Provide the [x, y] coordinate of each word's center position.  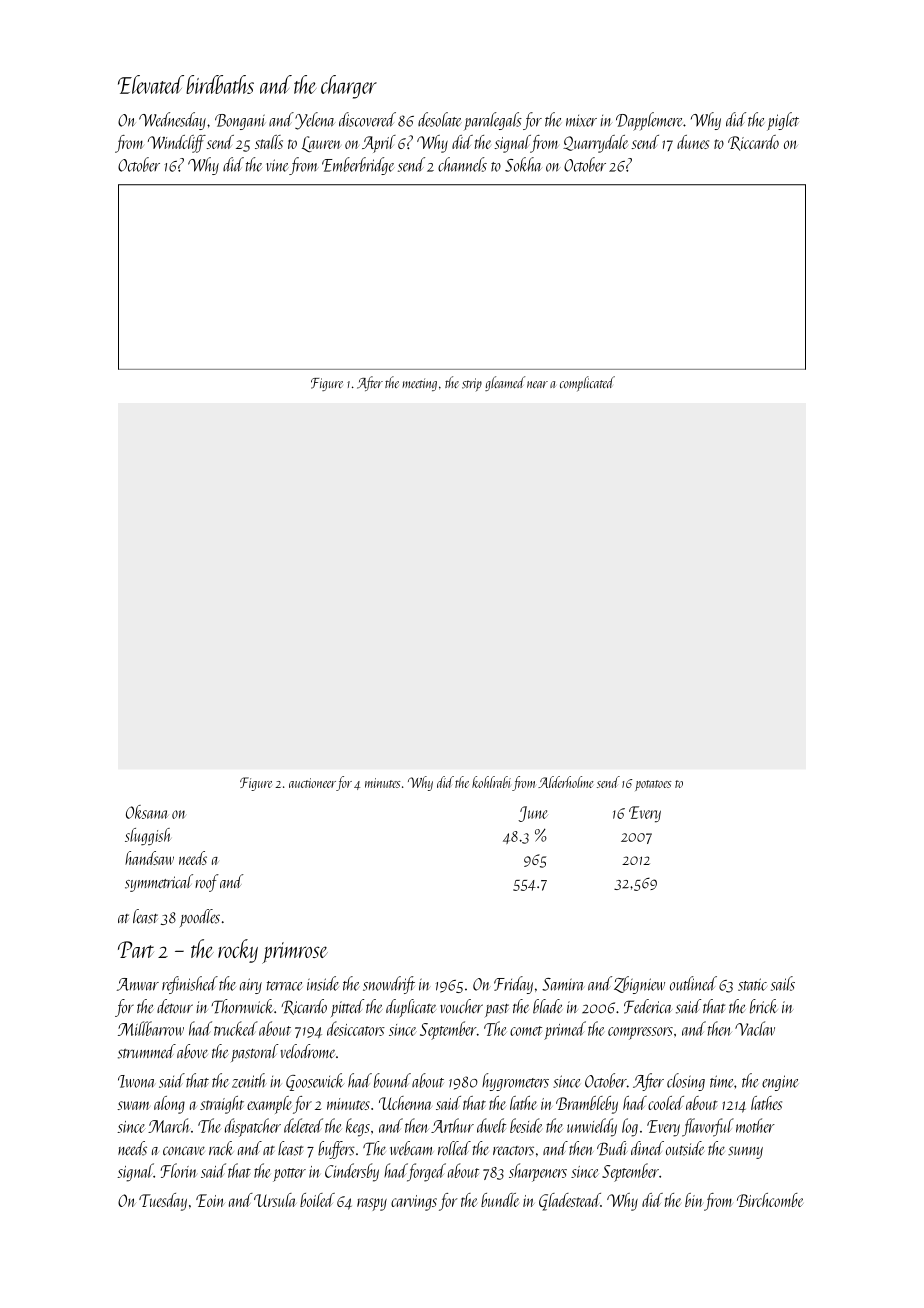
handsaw [149, 858]
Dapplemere [650, 121]
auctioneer [312, 783]
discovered [367, 119]
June [533, 814]
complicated [587, 383]
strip [472, 384]
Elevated [151, 84]
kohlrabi [491, 782]
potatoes [653, 785]
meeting [419, 384]
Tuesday [163, 1202]
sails [783, 983]
